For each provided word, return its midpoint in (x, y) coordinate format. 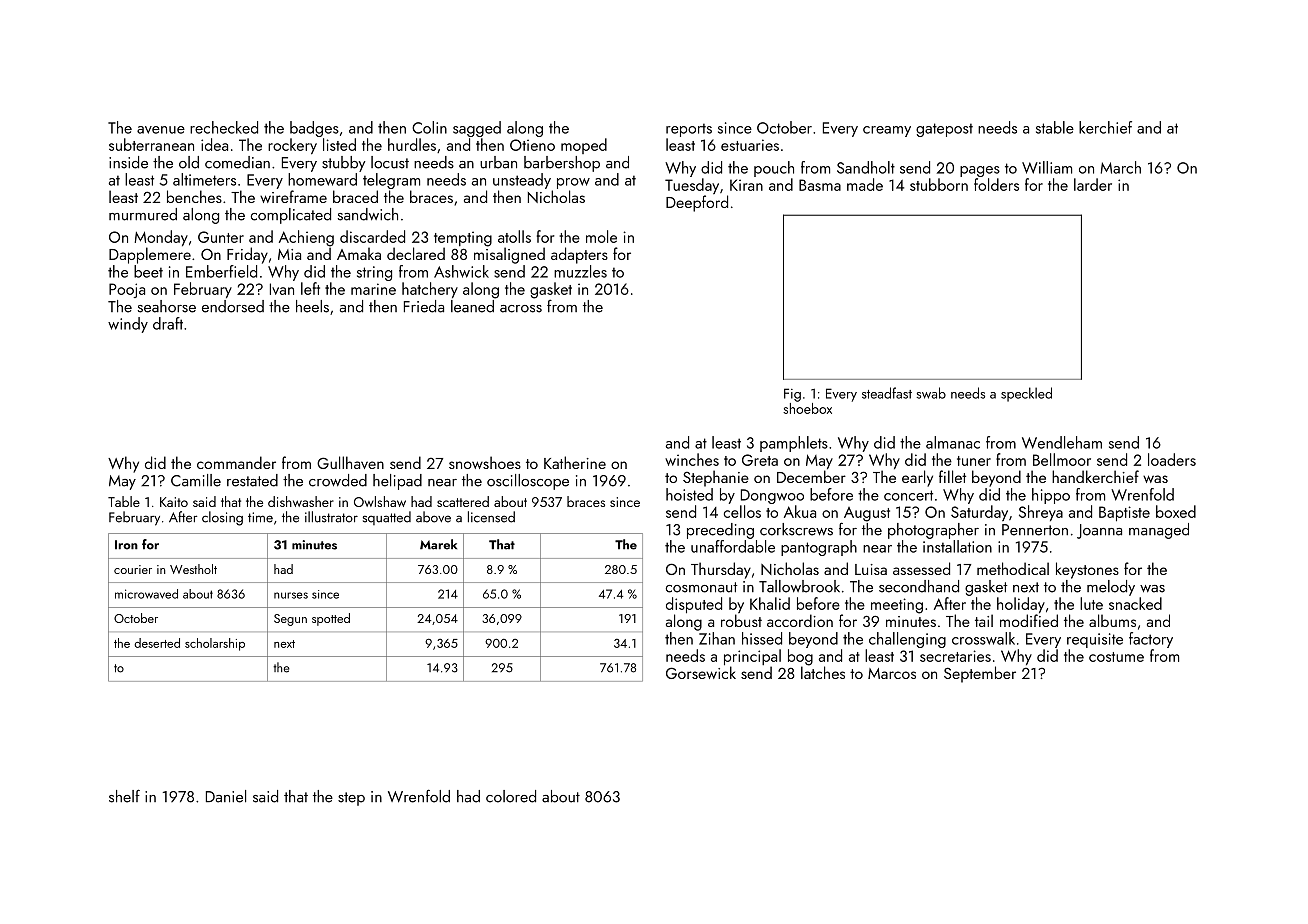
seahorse (167, 306)
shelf (124, 796)
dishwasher (301, 501)
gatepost (944, 130)
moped (584, 146)
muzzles (580, 271)
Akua (800, 511)
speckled (1026, 394)
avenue (161, 130)
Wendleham (1062, 442)
